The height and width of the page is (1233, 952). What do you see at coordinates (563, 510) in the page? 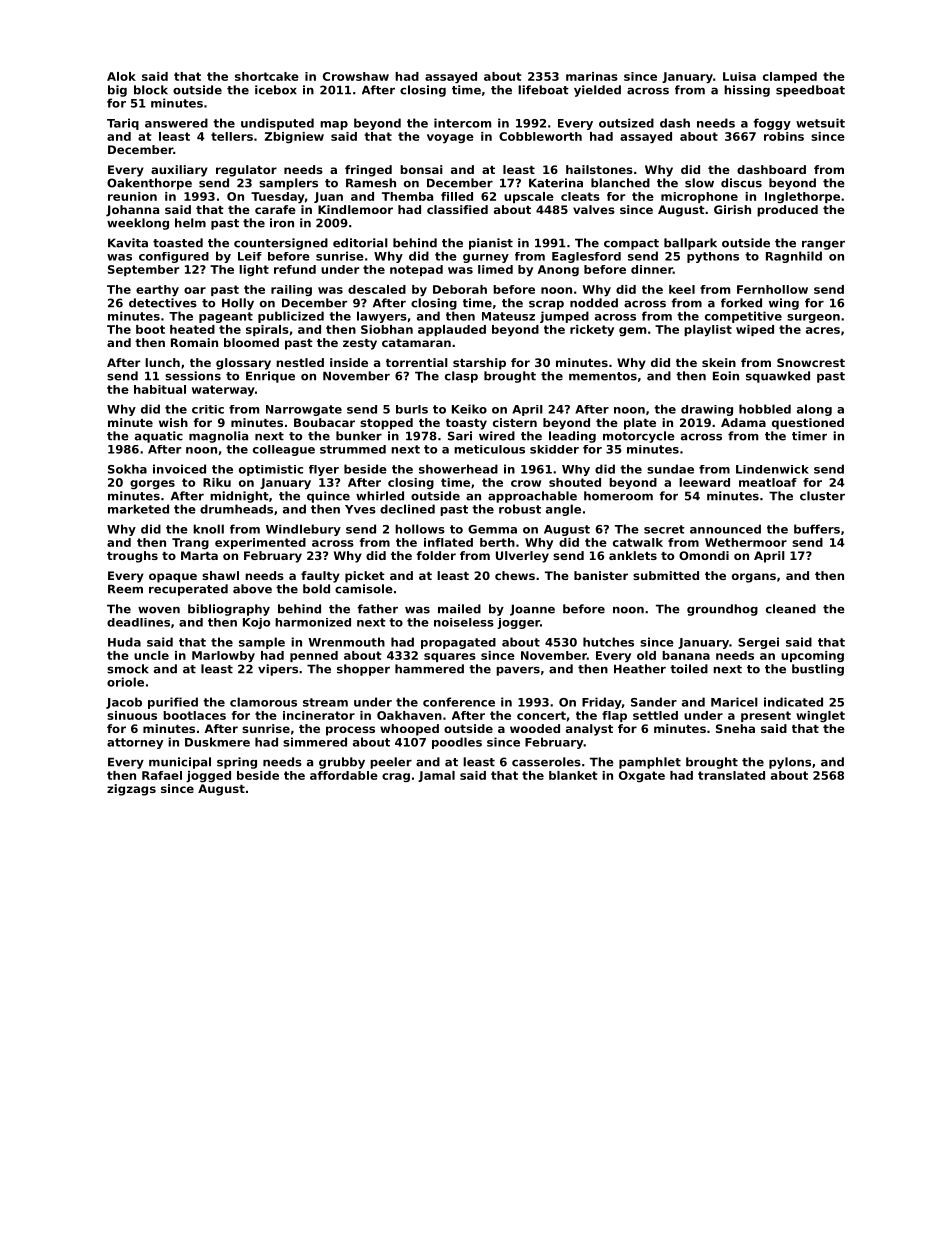
I see `angle` at bounding box center [563, 510].
